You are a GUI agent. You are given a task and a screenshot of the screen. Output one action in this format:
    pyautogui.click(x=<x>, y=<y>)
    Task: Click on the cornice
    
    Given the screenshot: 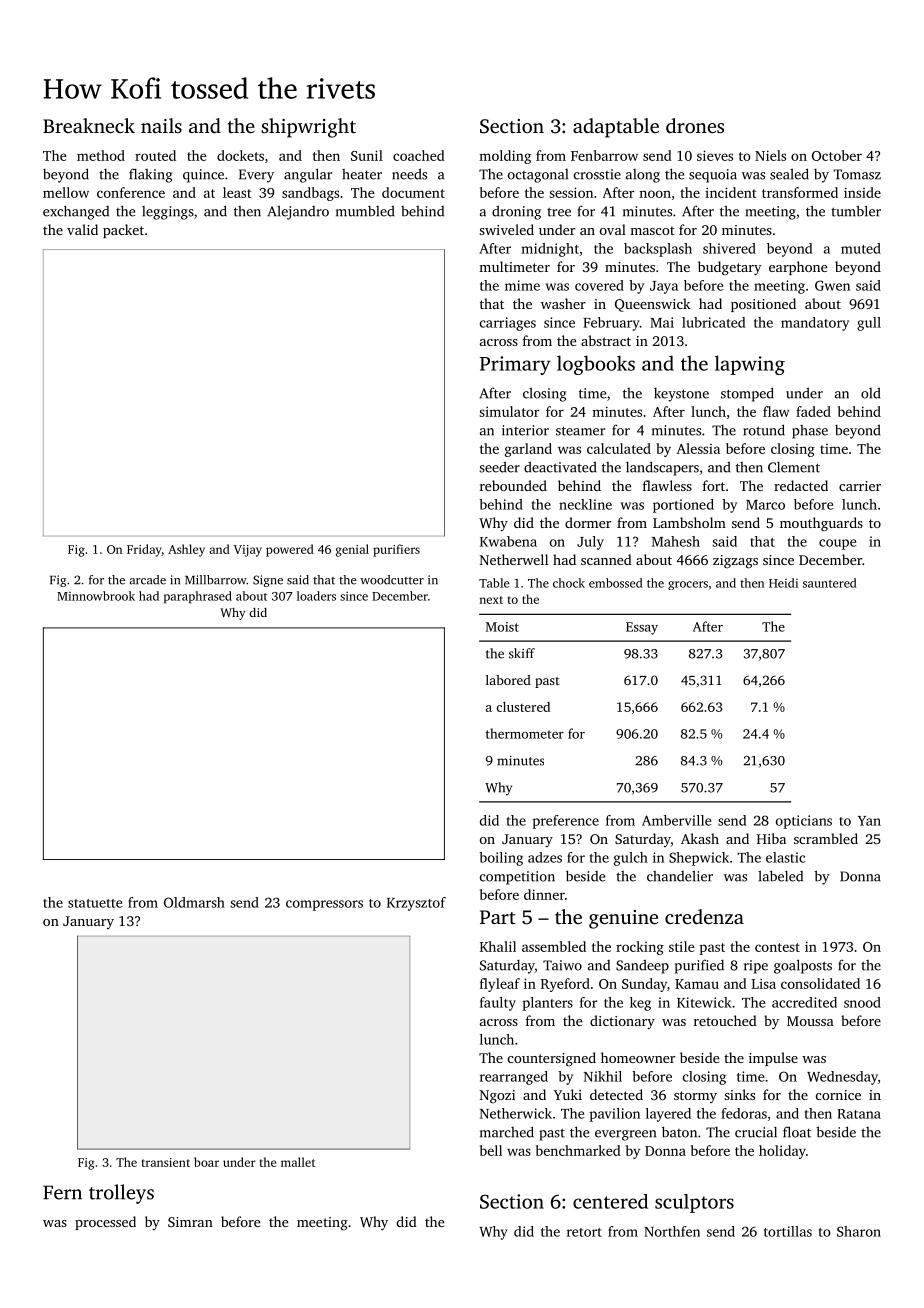 What is the action you would take?
    pyautogui.click(x=838, y=1095)
